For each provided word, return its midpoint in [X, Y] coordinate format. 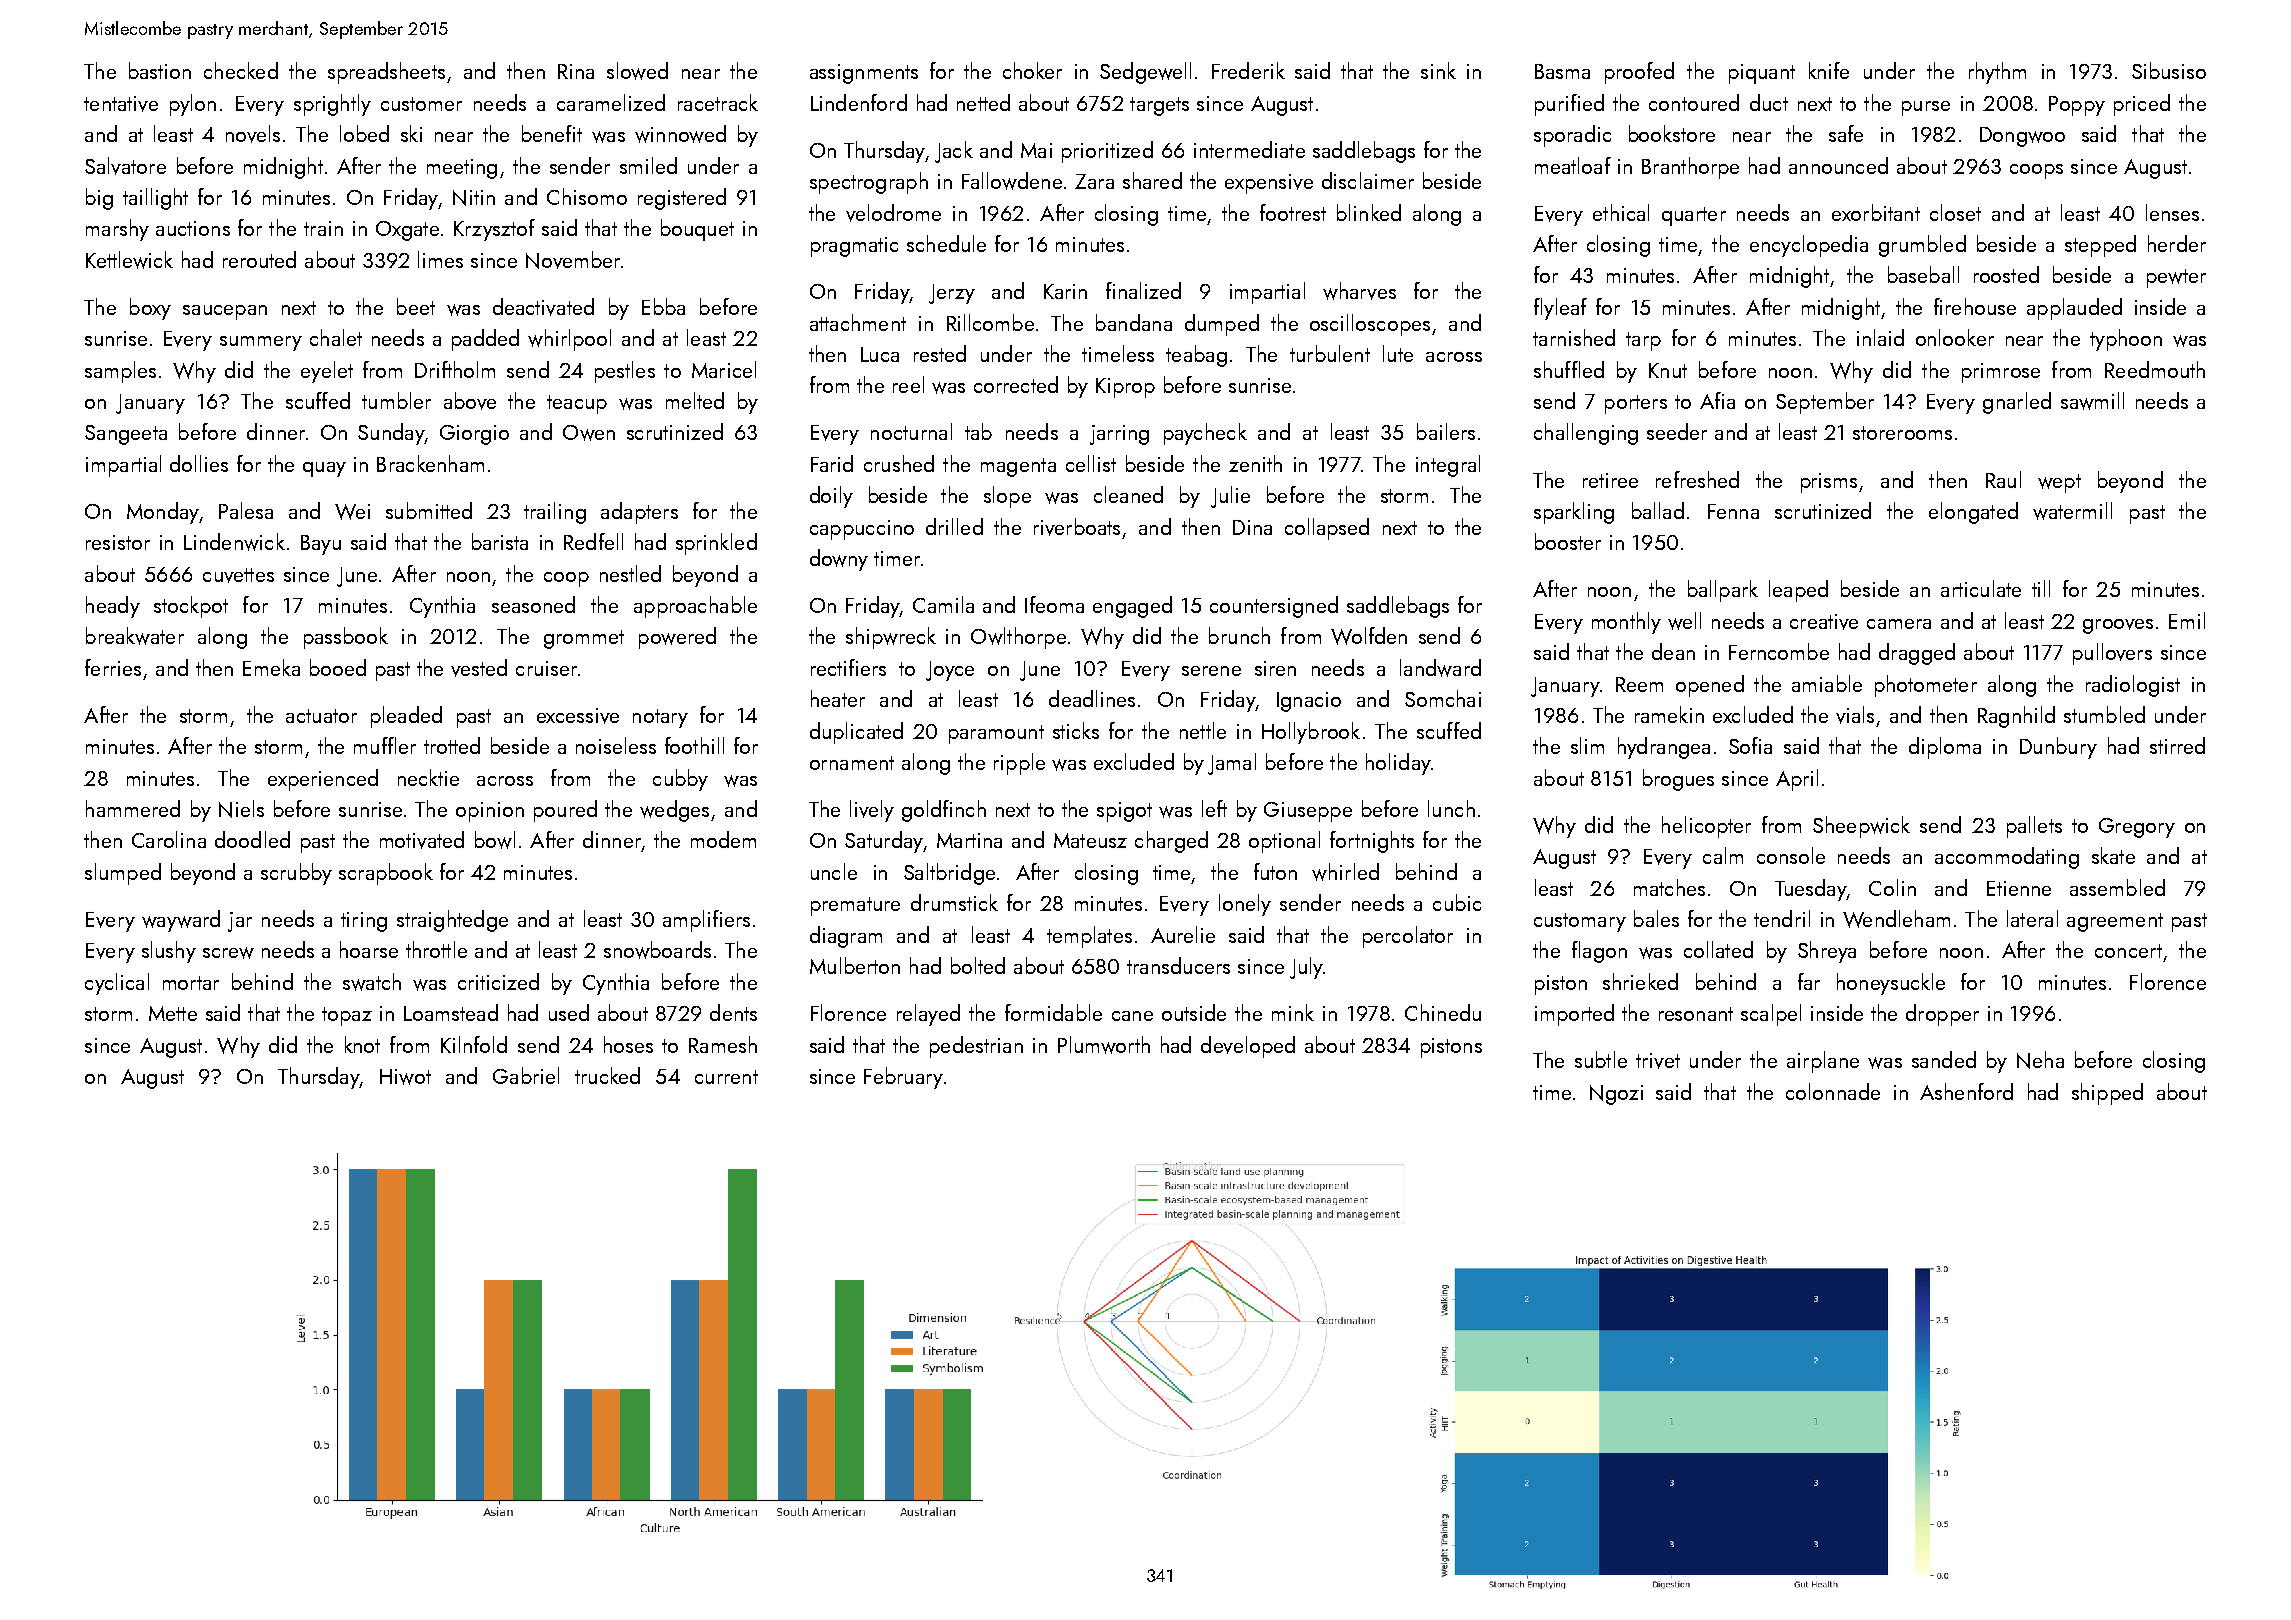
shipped [2107, 1094]
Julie [1230, 497]
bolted [978, 965]
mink [1293, 1012]
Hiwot [405, 1077]
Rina [576, 71]
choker [1032, 70]
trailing [555, 513]
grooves [2118, 626]
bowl [495, 840]
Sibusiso [2169, 70]
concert [2128, 951]
